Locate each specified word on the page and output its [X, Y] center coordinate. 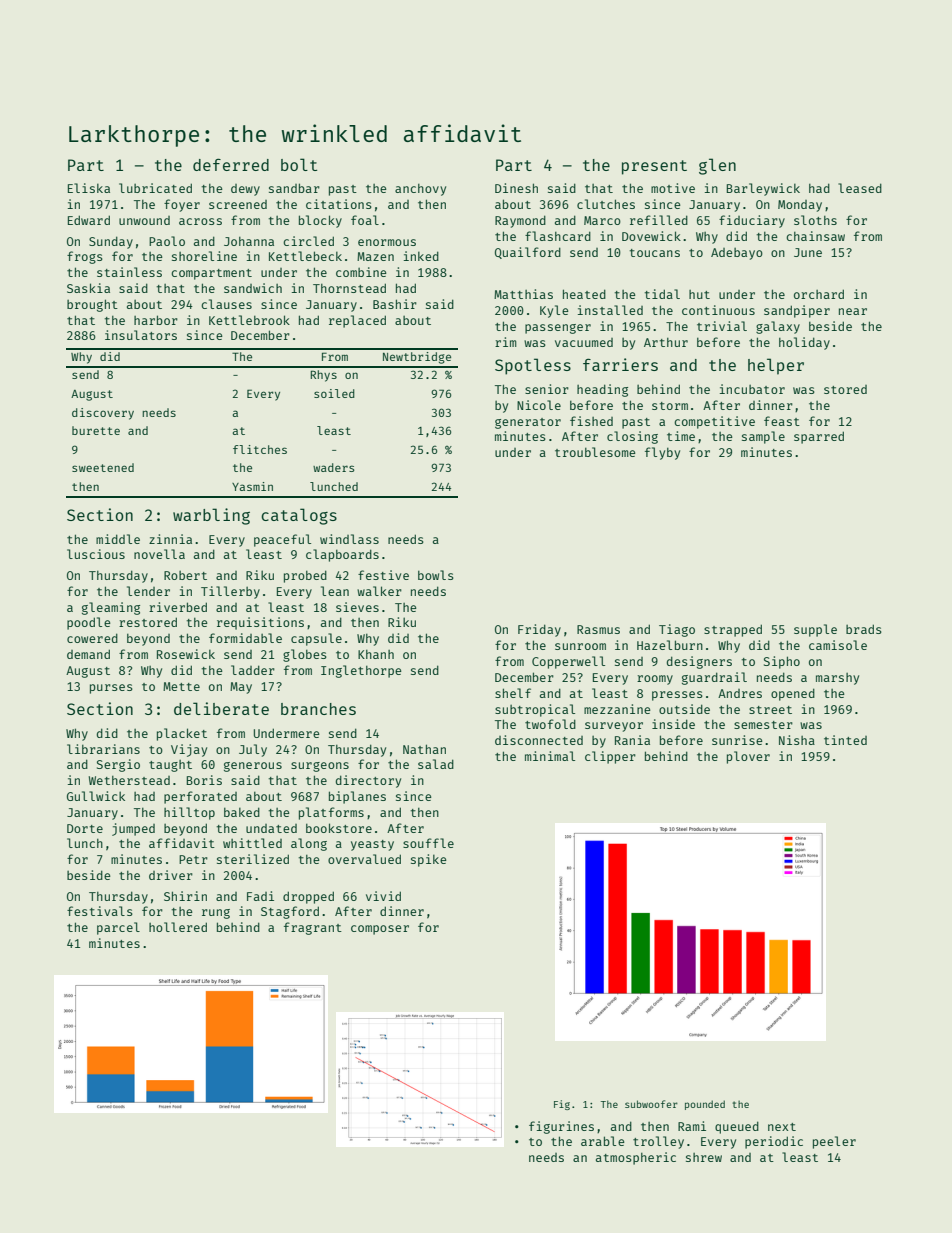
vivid [383, 896]
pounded [705, 1105]
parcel [118, 928]
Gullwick [96, 796]
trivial [722, 326]
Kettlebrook [249, 320]
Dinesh [516, 188]
